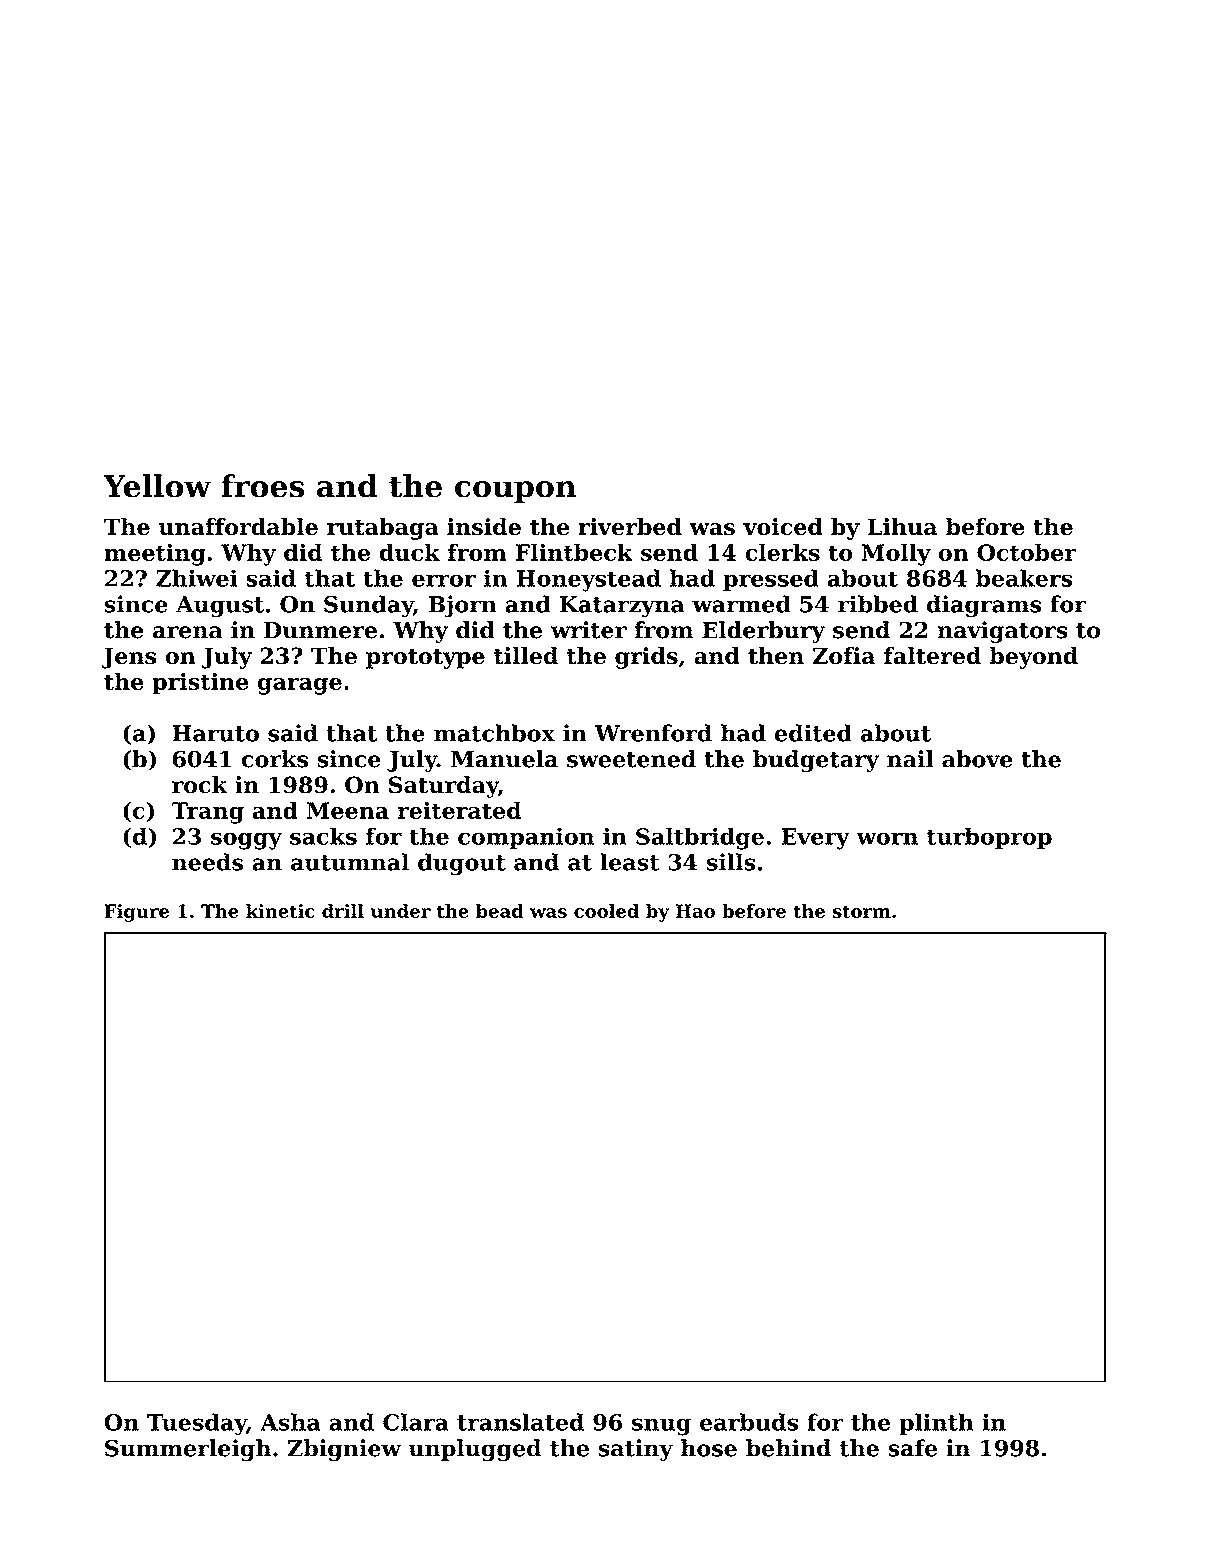 This document has height=1566, width=1210. Describe the element at coordinates (749, 1422) in the document. I see `earbuds` at that location.
